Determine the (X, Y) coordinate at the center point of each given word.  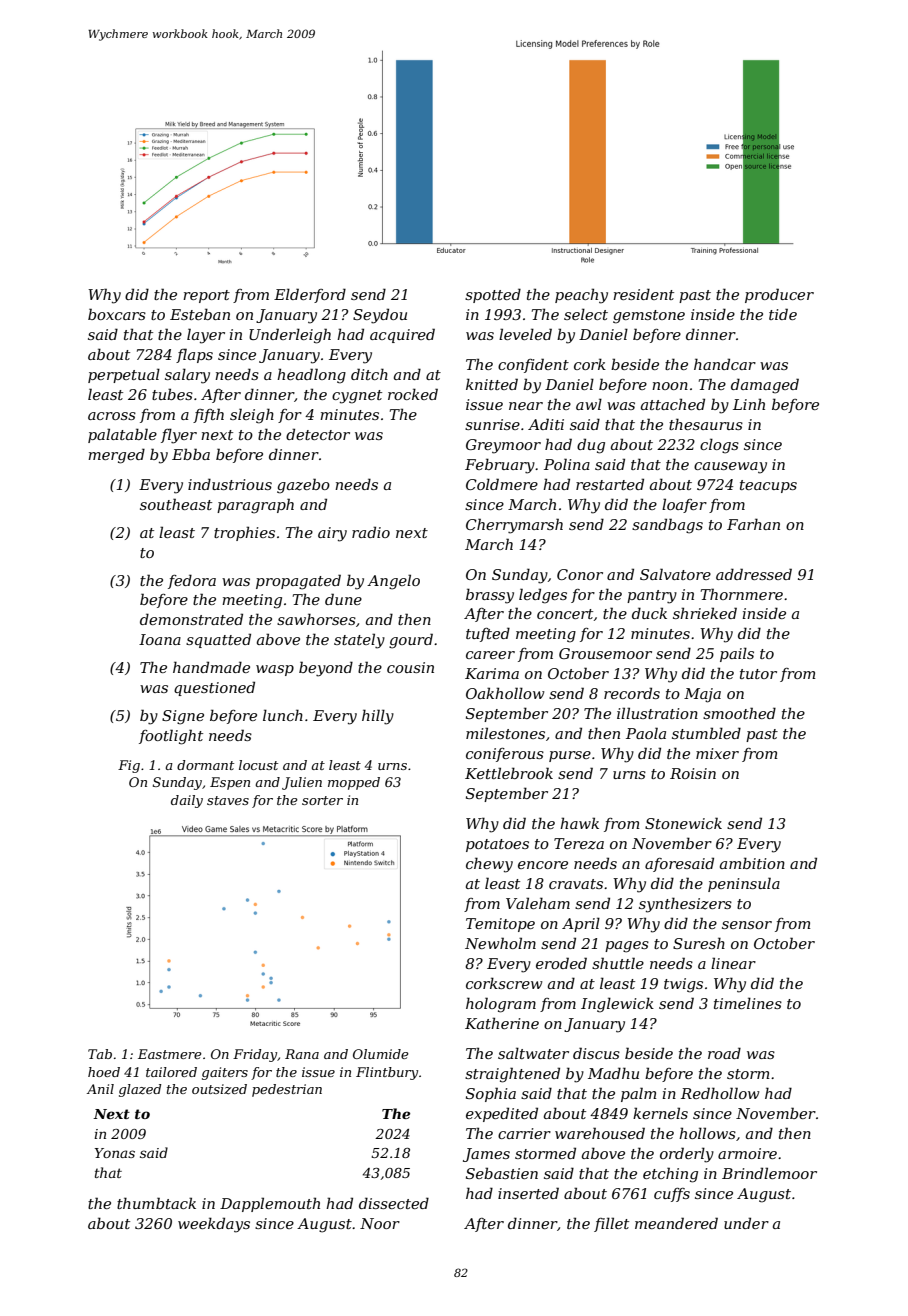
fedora (192, 581)
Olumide (381, 1054)
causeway (730, 468)
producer (779, 295)
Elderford (310, 295)
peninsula (744, 884)
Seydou (380, 316)
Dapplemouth (270, 1204)
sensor (747, 925)
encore (543, 865)
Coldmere (502, 484)
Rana (302, 1054)
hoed (104, 1072)
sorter (322, 800)
